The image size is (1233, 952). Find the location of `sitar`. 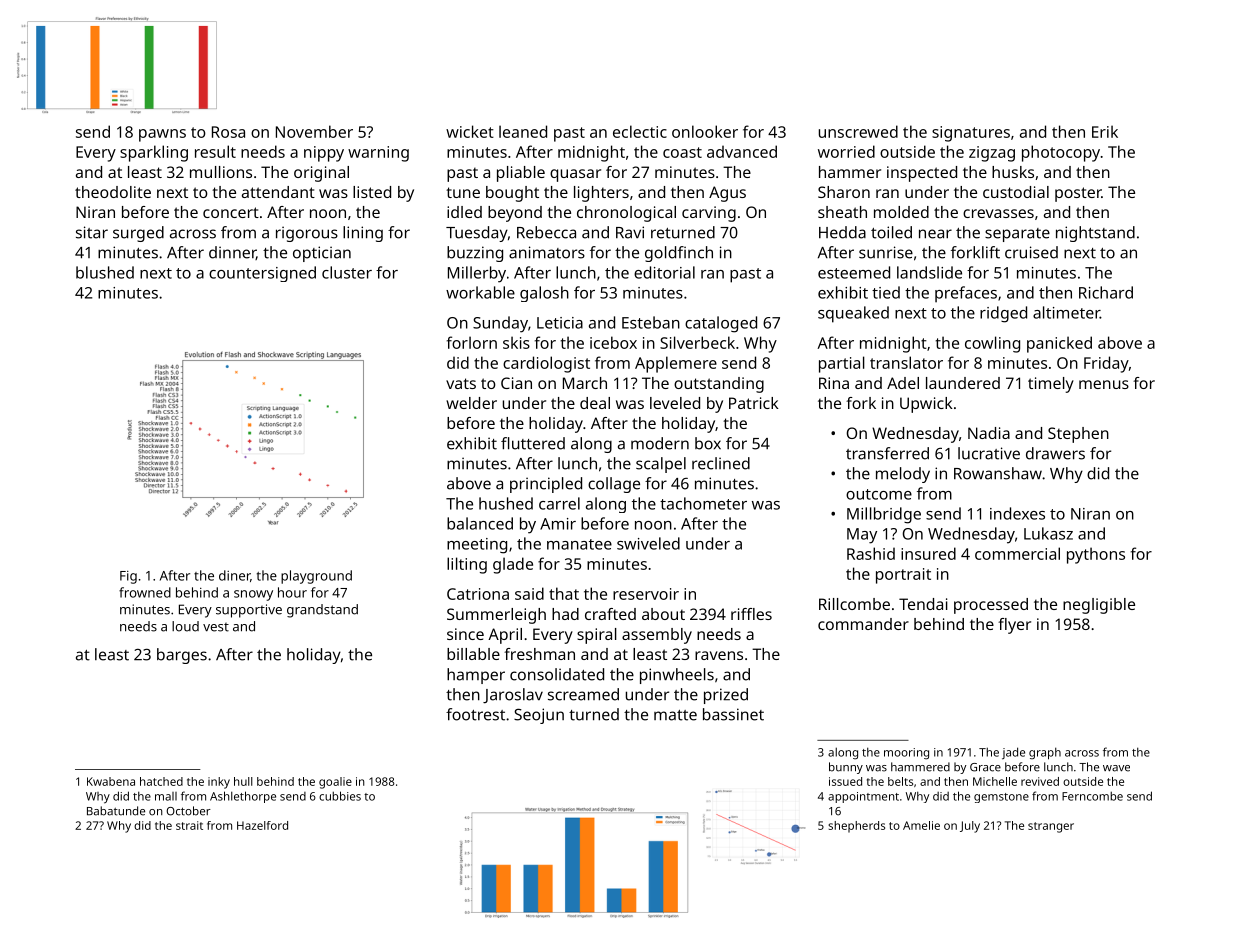

sitar is located at coordinates (92, 232).
